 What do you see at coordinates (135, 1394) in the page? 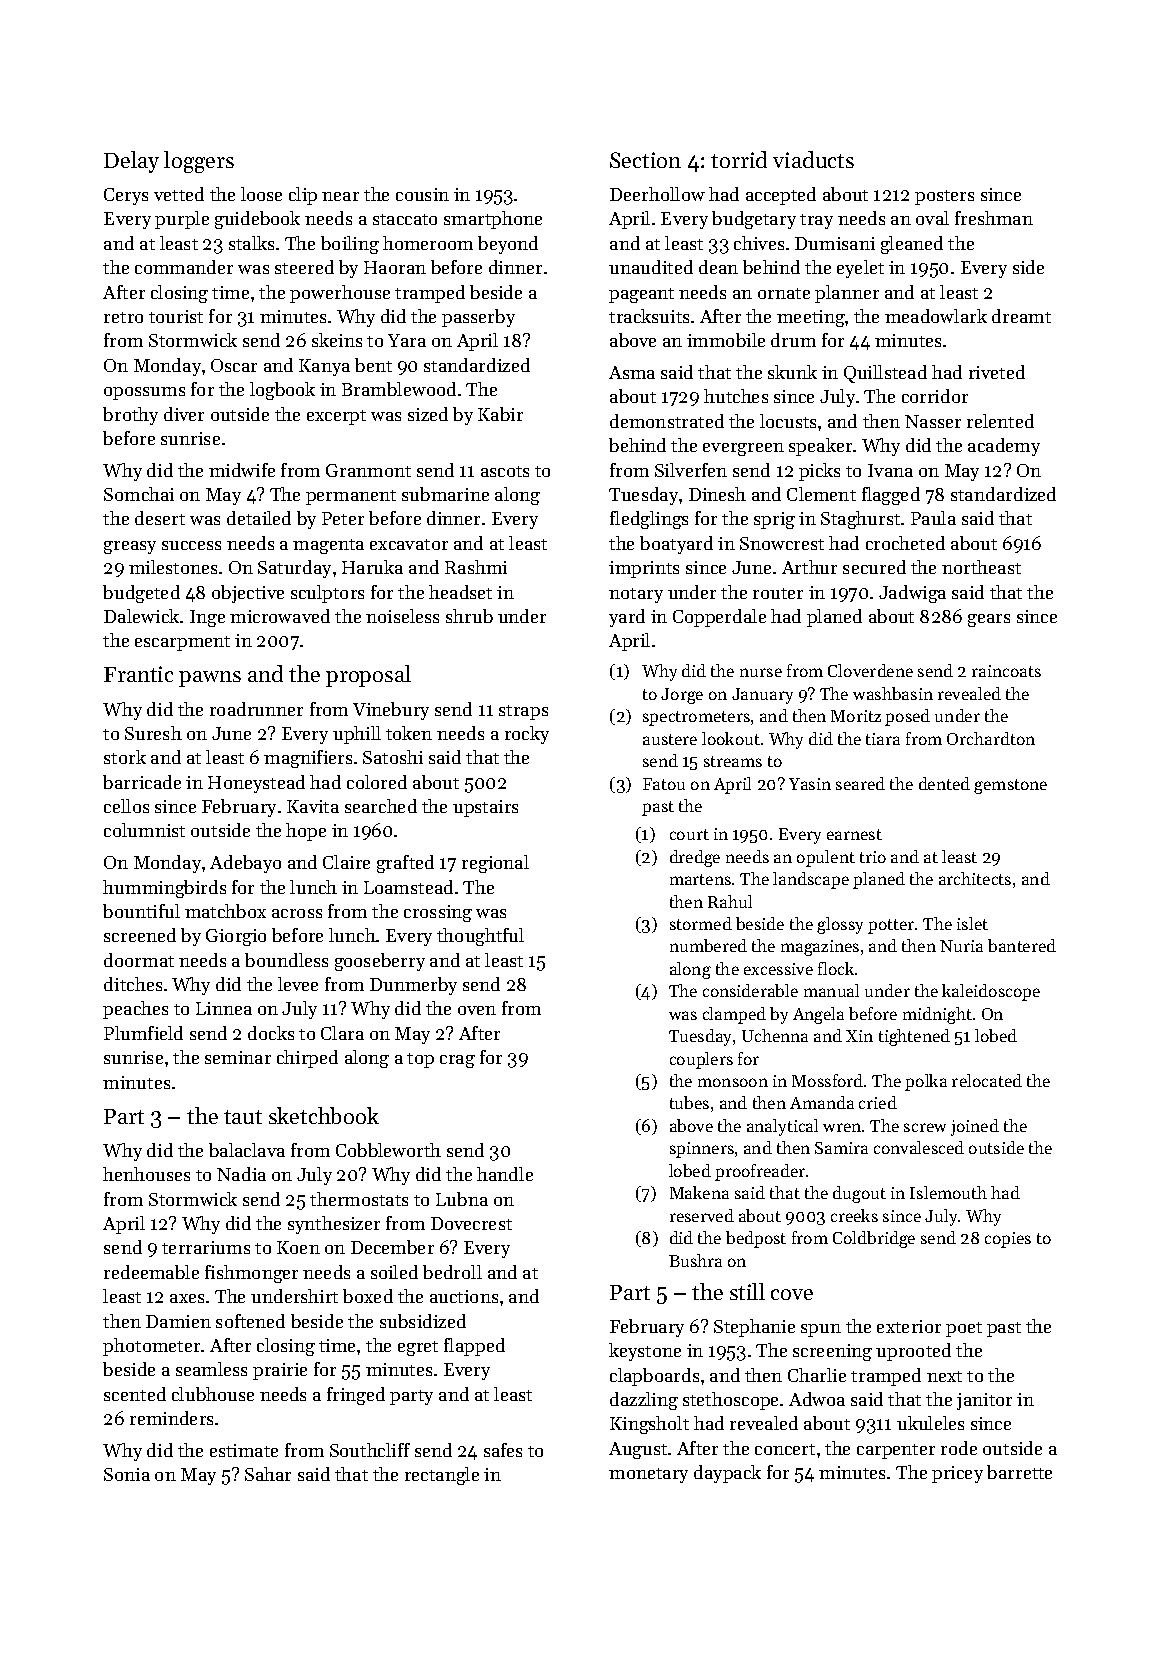
I see `scented` at bounding box center [135, 1394].
